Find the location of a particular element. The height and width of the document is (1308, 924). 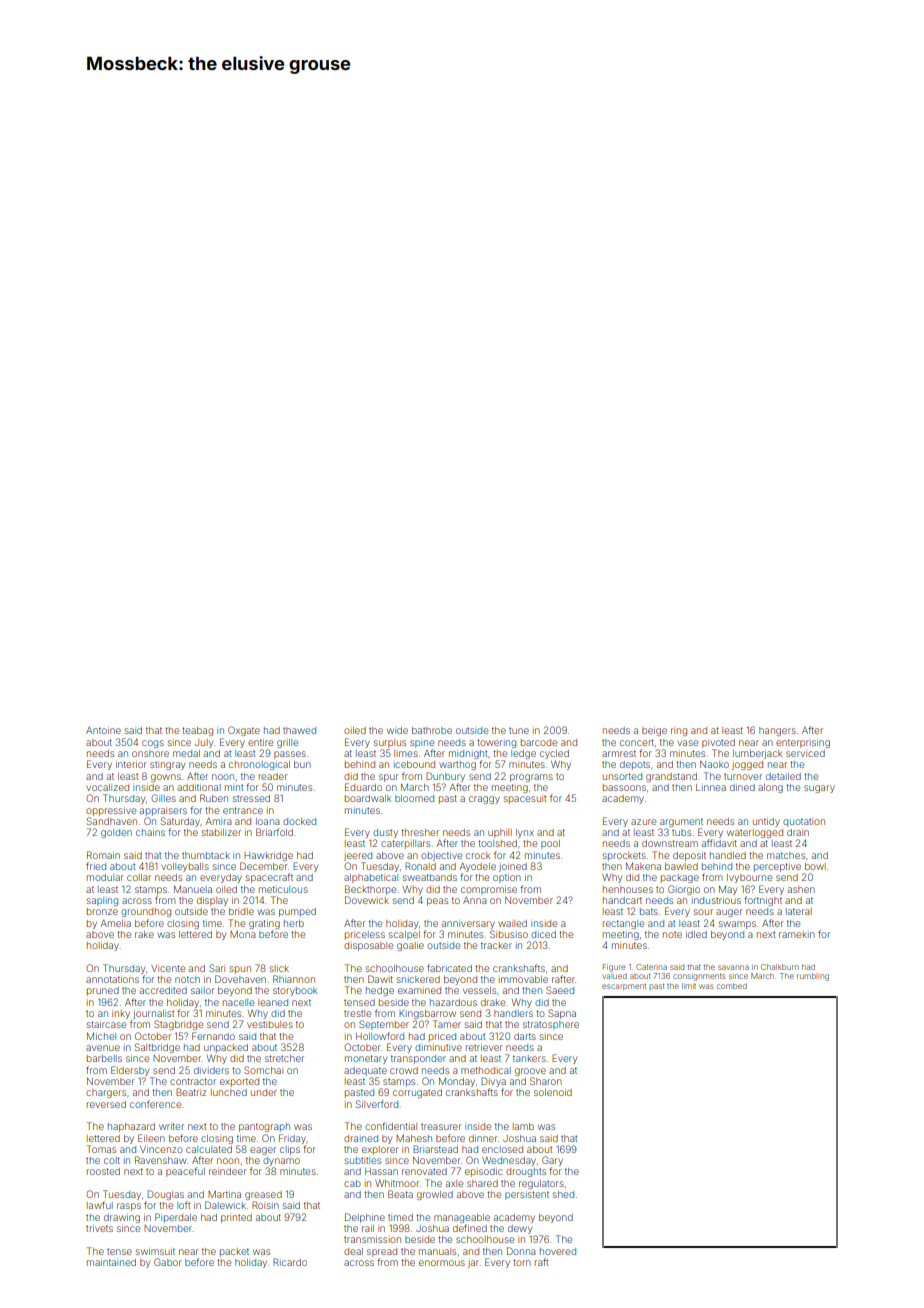

enterprising is located at coordinates (803, 743).
